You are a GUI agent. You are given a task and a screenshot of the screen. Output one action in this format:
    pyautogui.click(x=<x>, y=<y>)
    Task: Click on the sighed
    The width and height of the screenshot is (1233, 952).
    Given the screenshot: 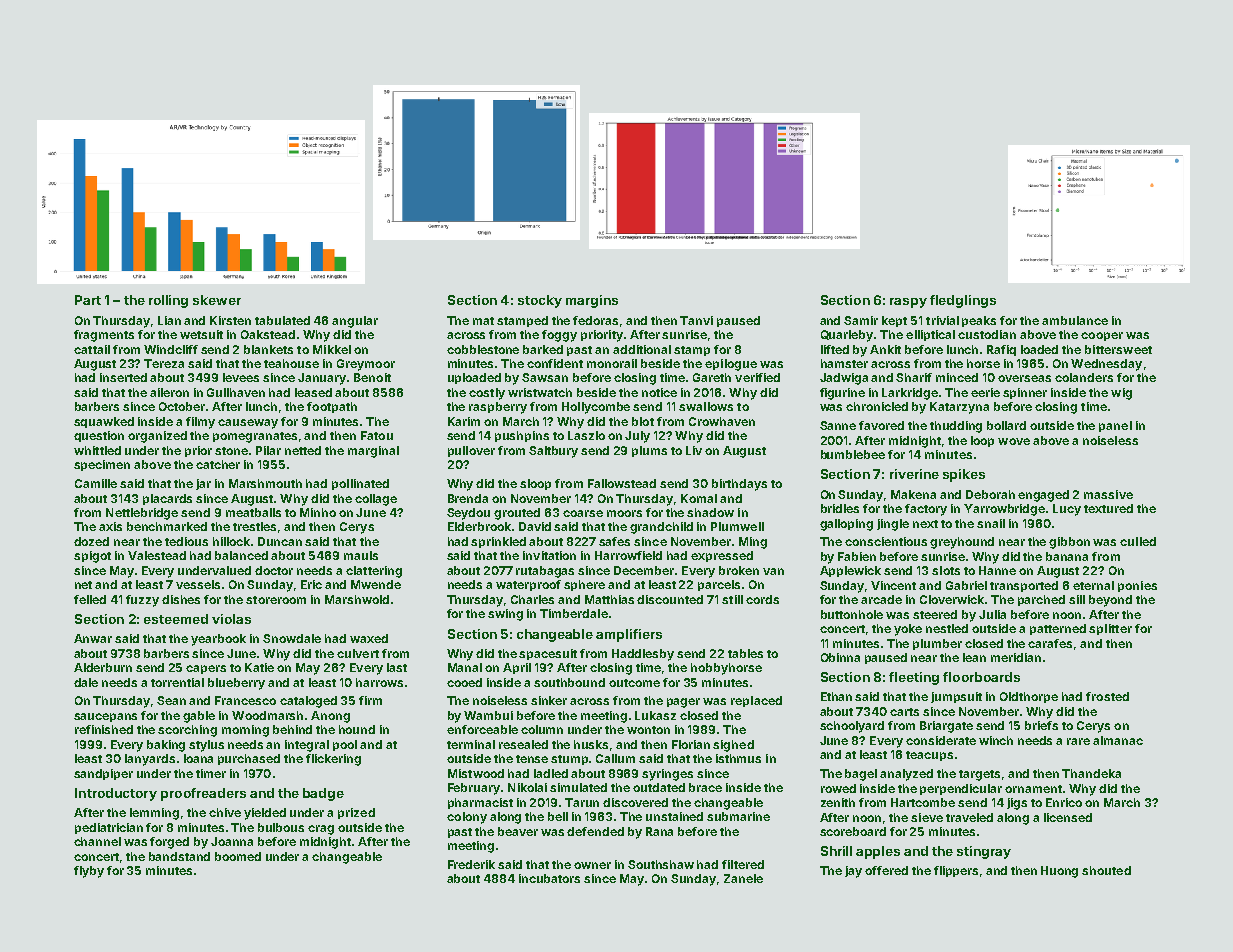 What is the action you would take?
    pyautogui.click(x=733, y=746)
